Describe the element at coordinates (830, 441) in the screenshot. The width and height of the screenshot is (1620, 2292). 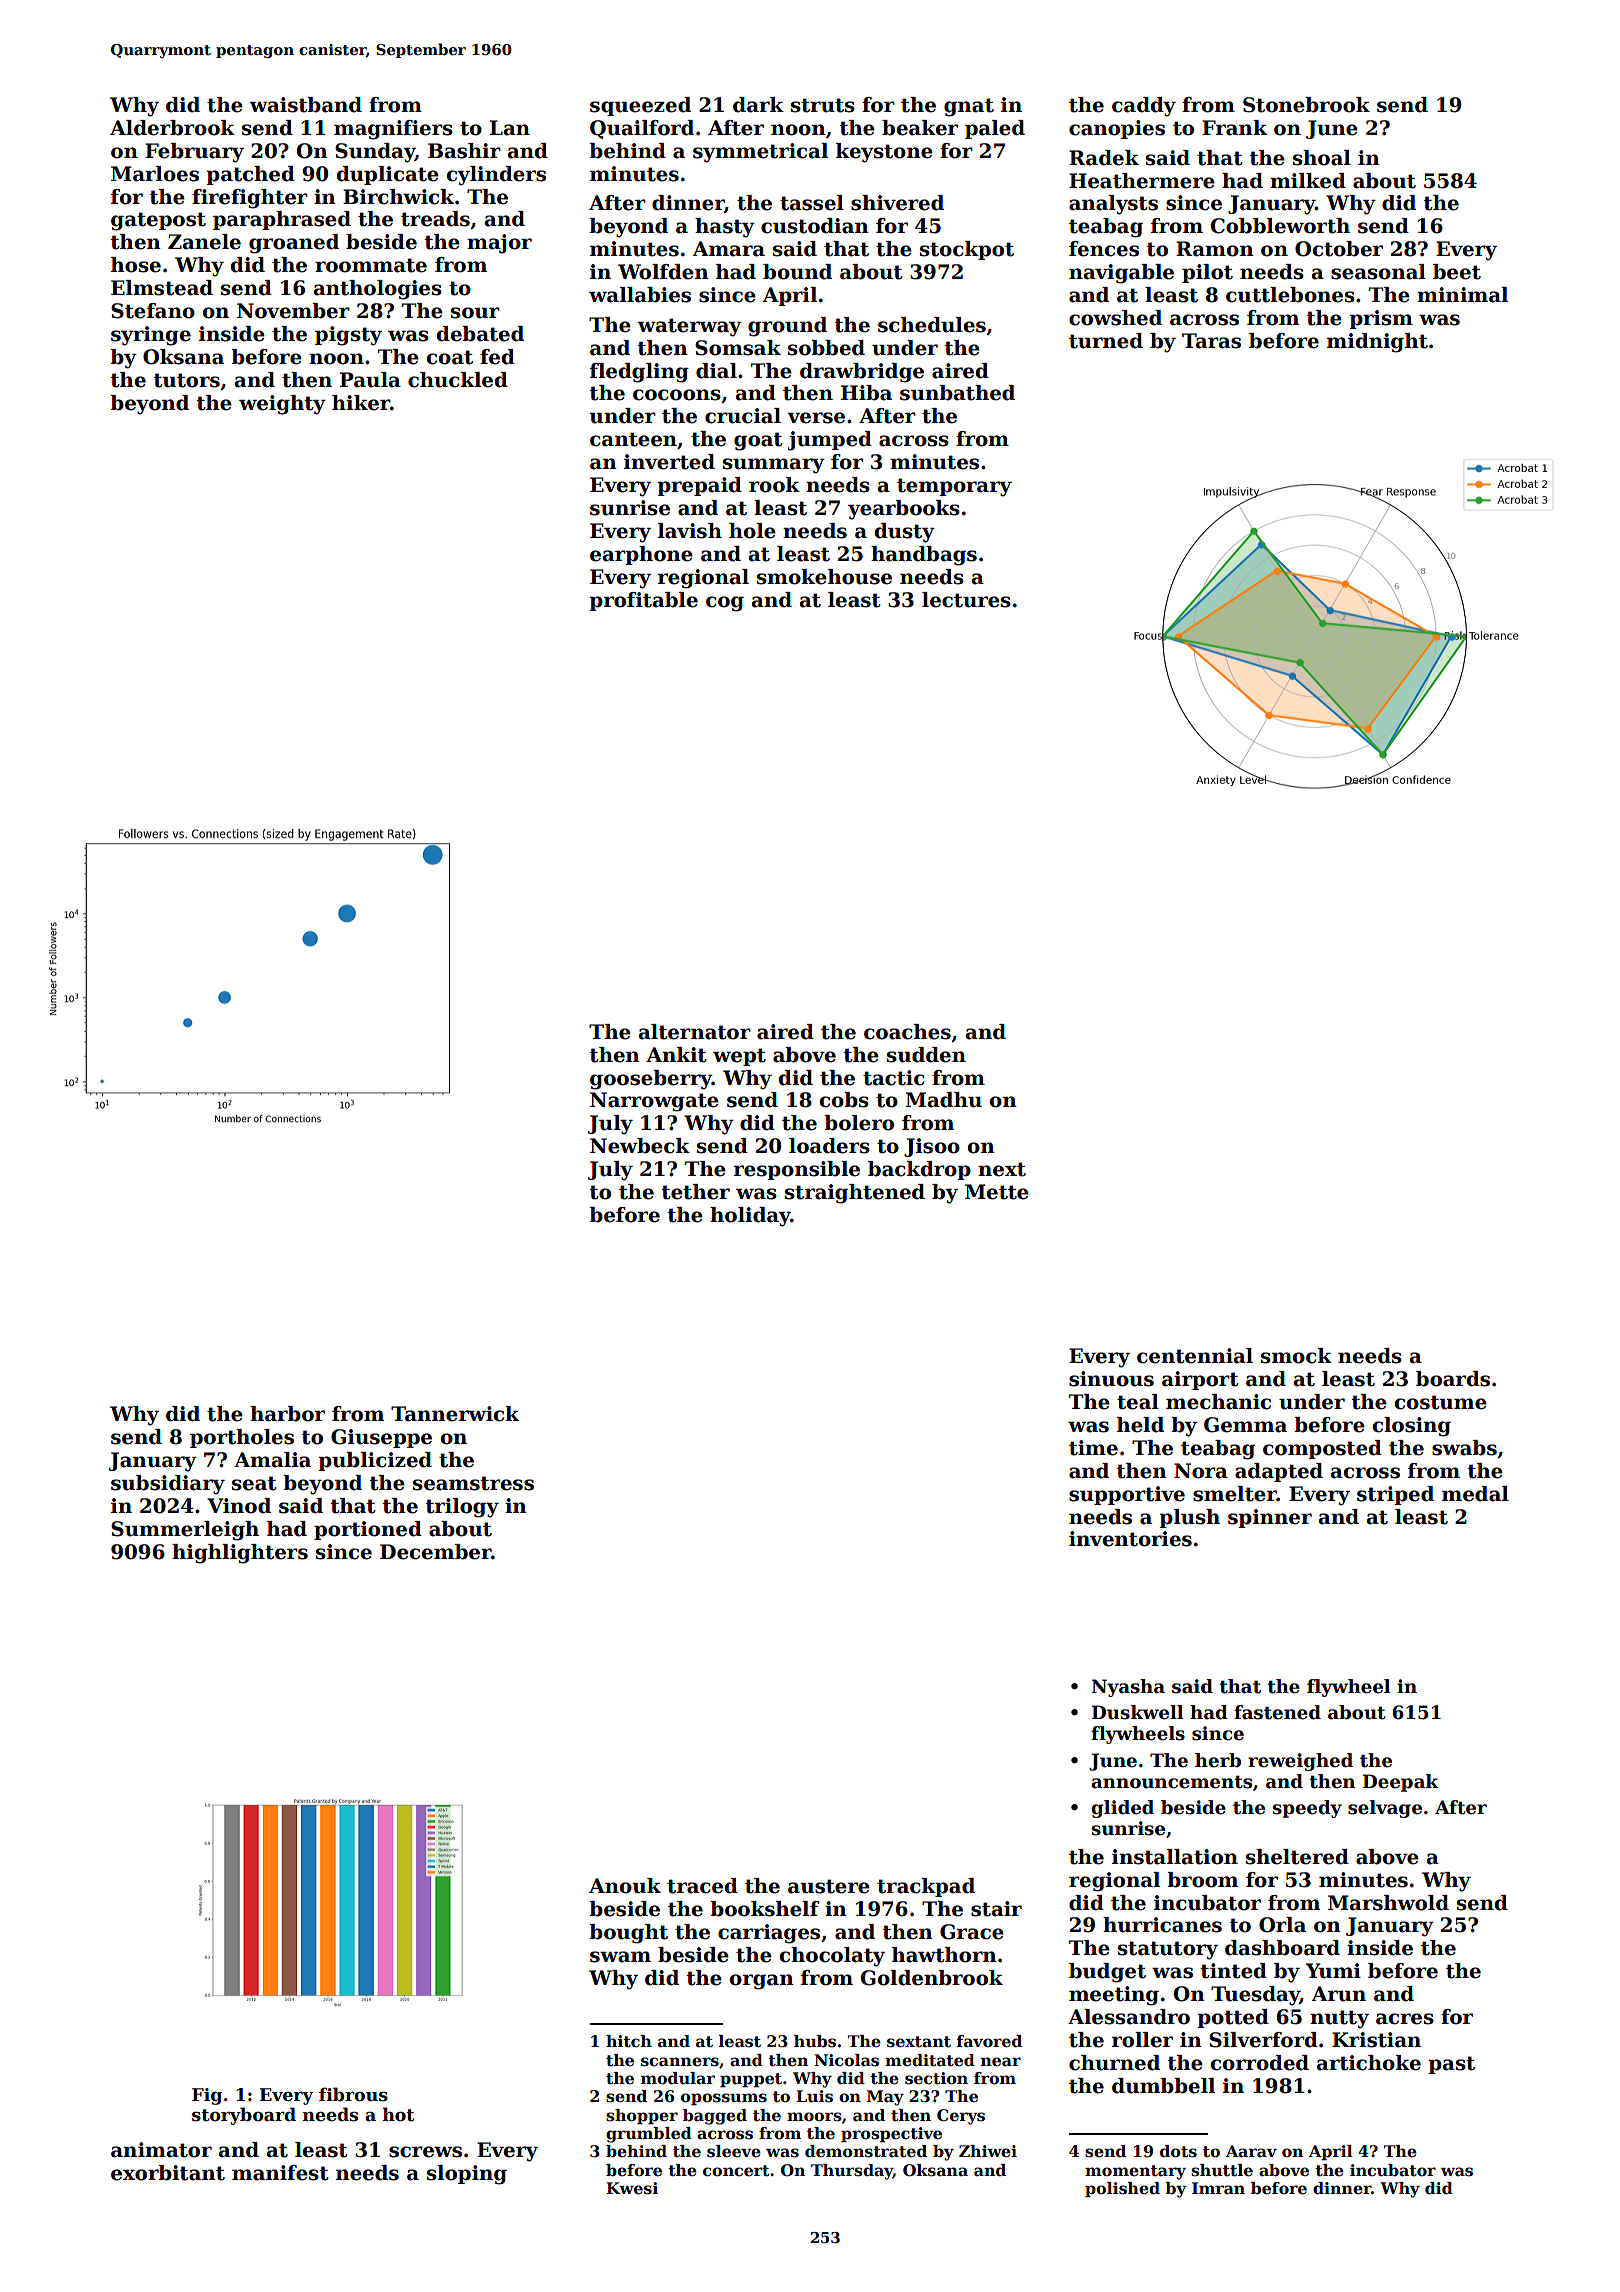
I see `jumped` at that location.
